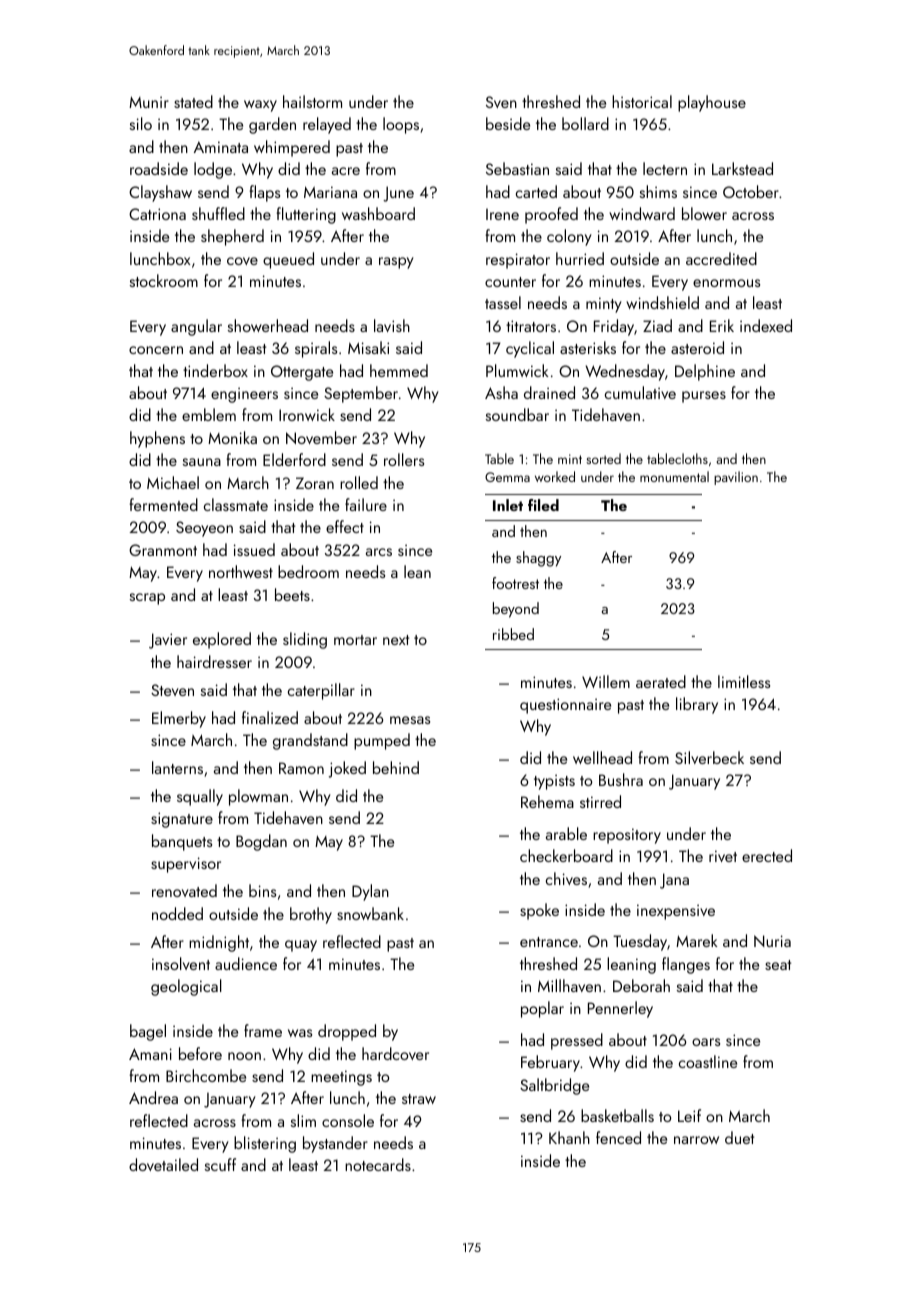 The width and height of the screenshot is (924, 1314). What do you see at coordinates (704, 397) in the screenshot?
I see `purses` at bounding box center [704, 397].
